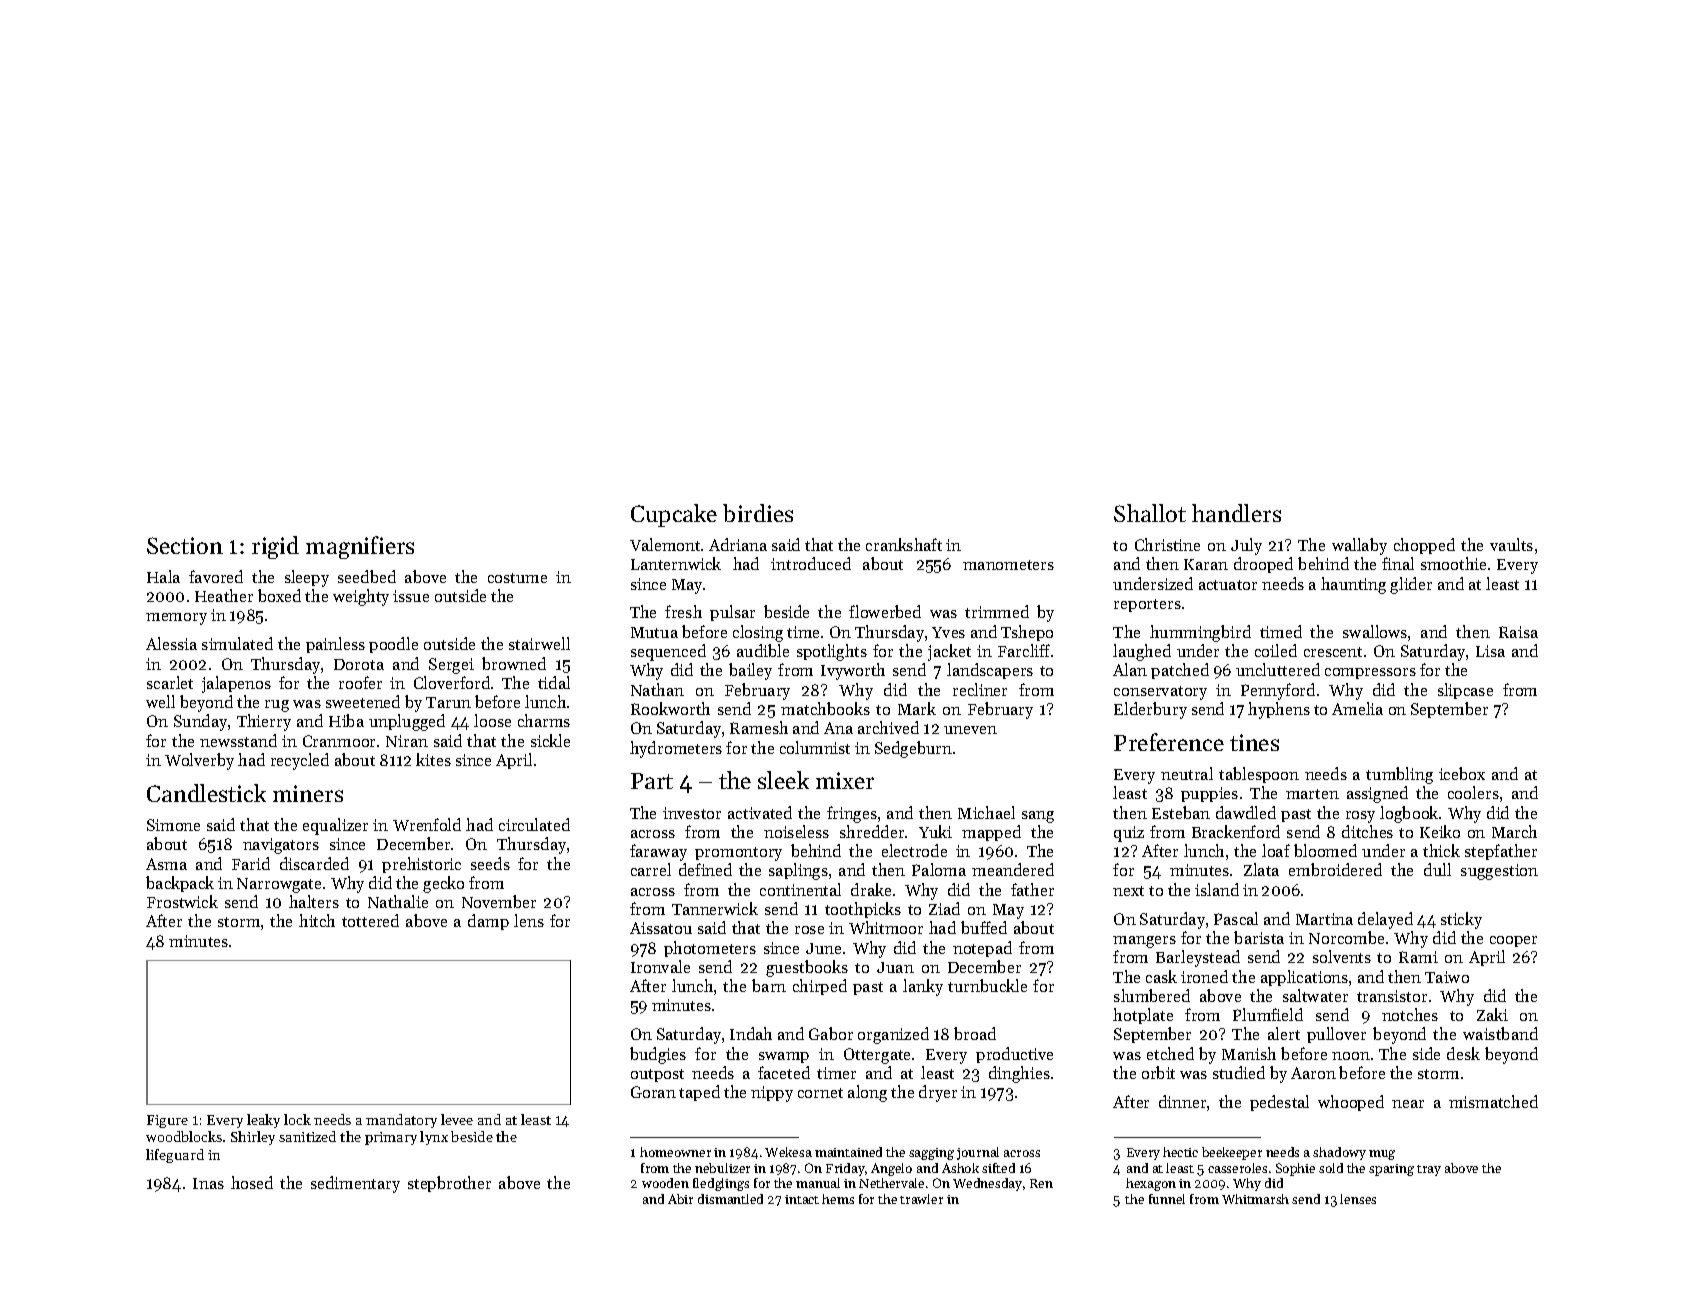  Describe the element at coordinates (738, 854) in the document. I see `promontory` at that location.
